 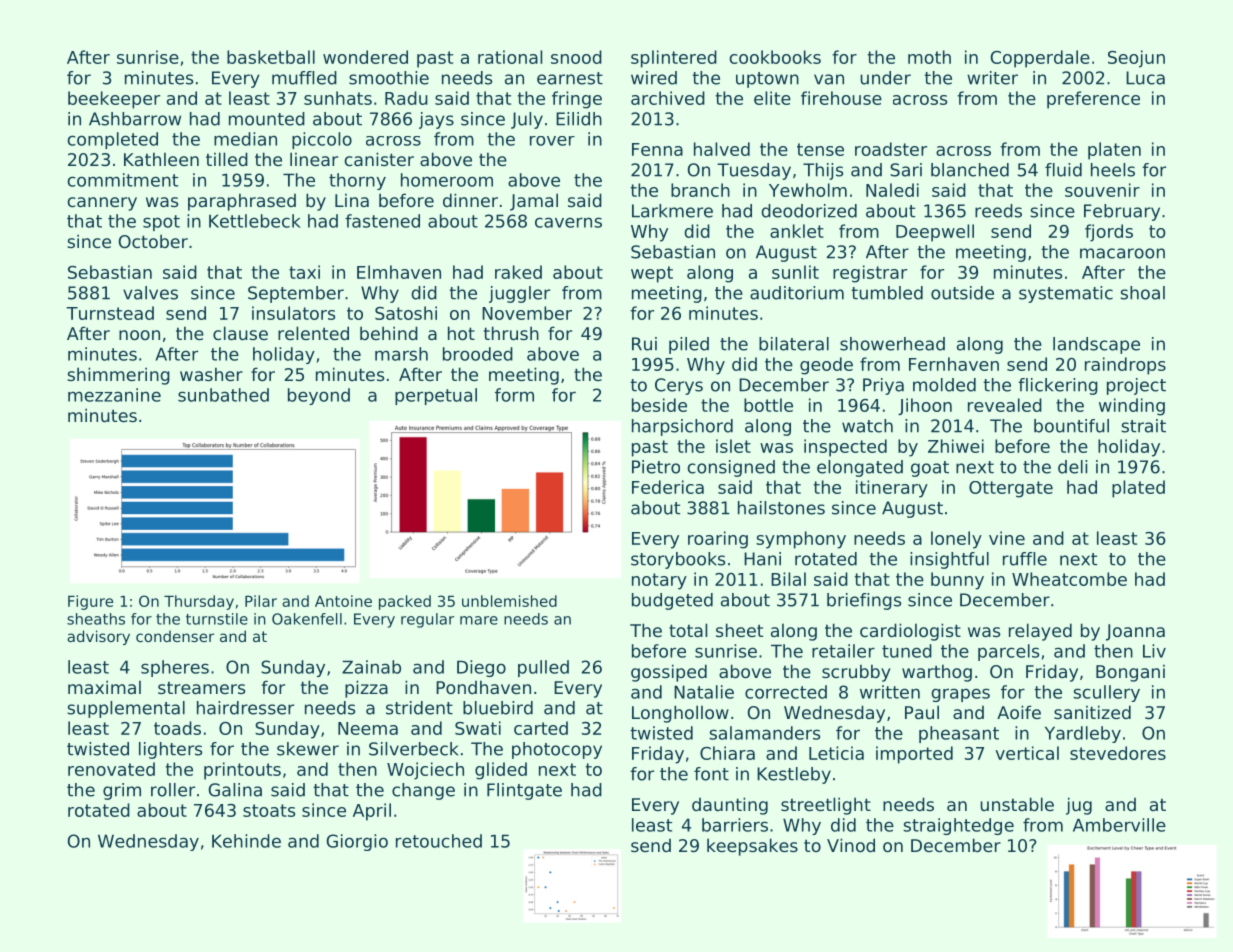 I want to click on snood, so click(x=576, y=57).
